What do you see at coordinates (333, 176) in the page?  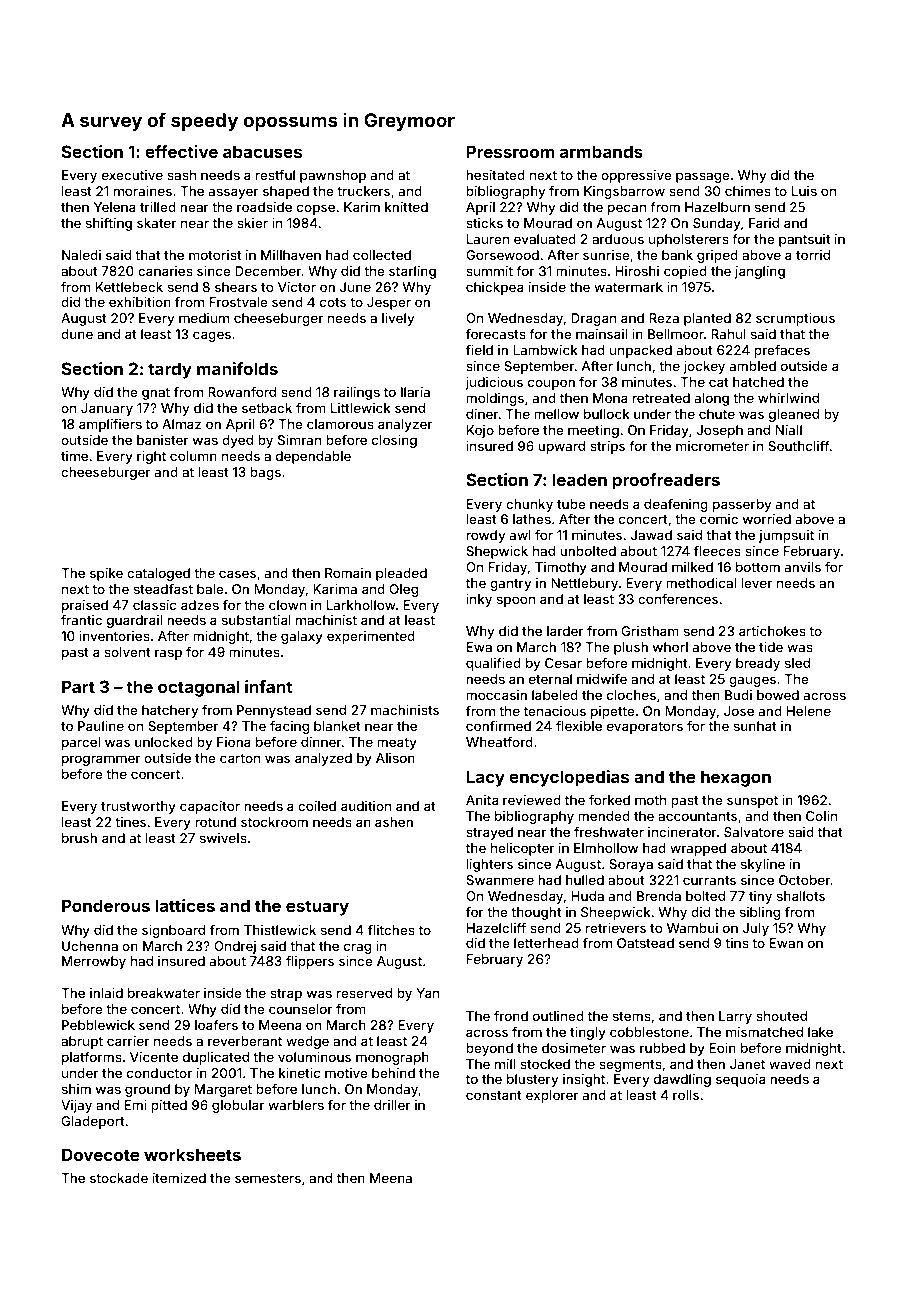 I see `pawnshop` at bounding box center [333, 176].
